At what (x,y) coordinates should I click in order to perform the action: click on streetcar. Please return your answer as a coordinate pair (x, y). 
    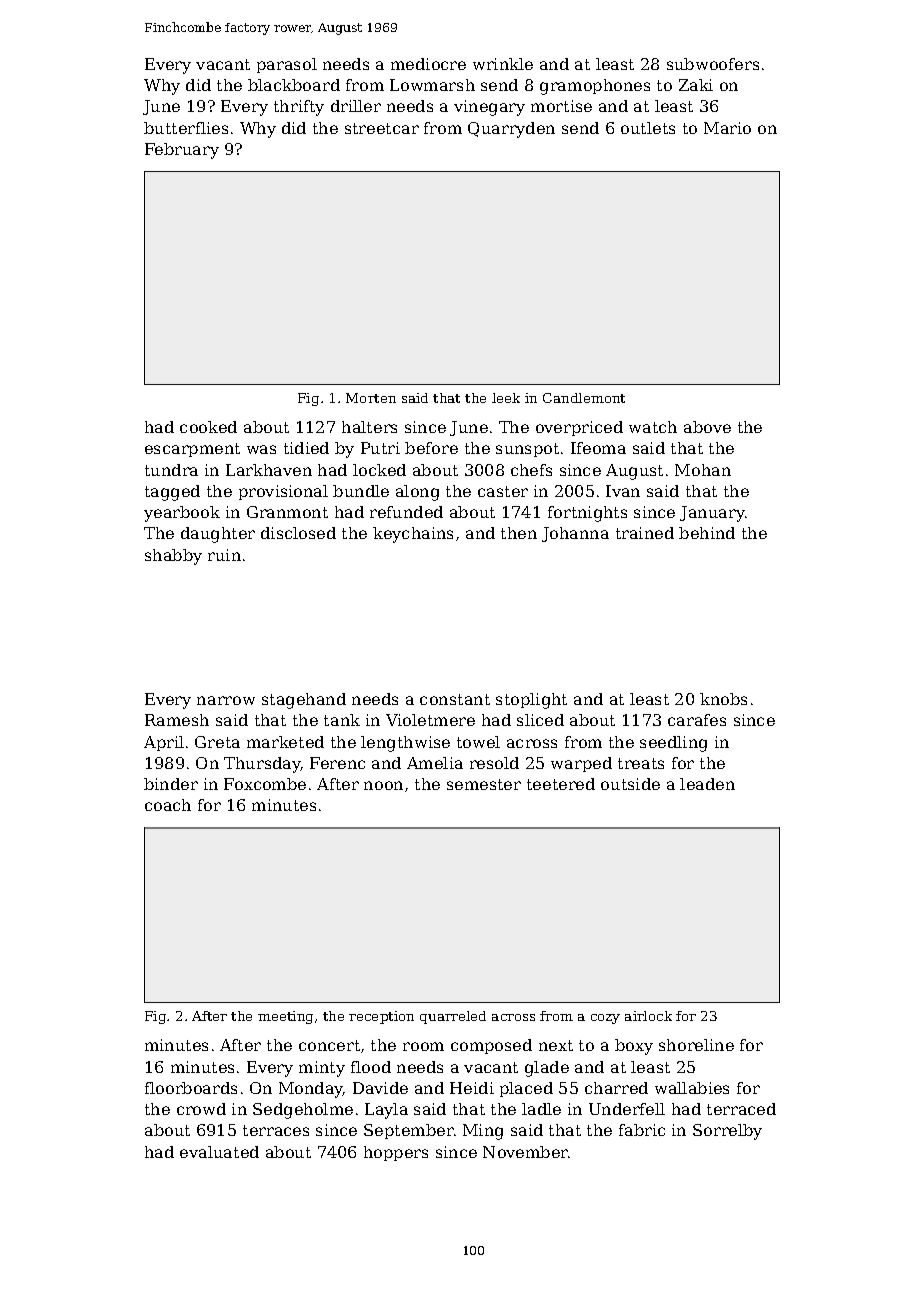
    Looking at the image, I should click on (382, 128).
